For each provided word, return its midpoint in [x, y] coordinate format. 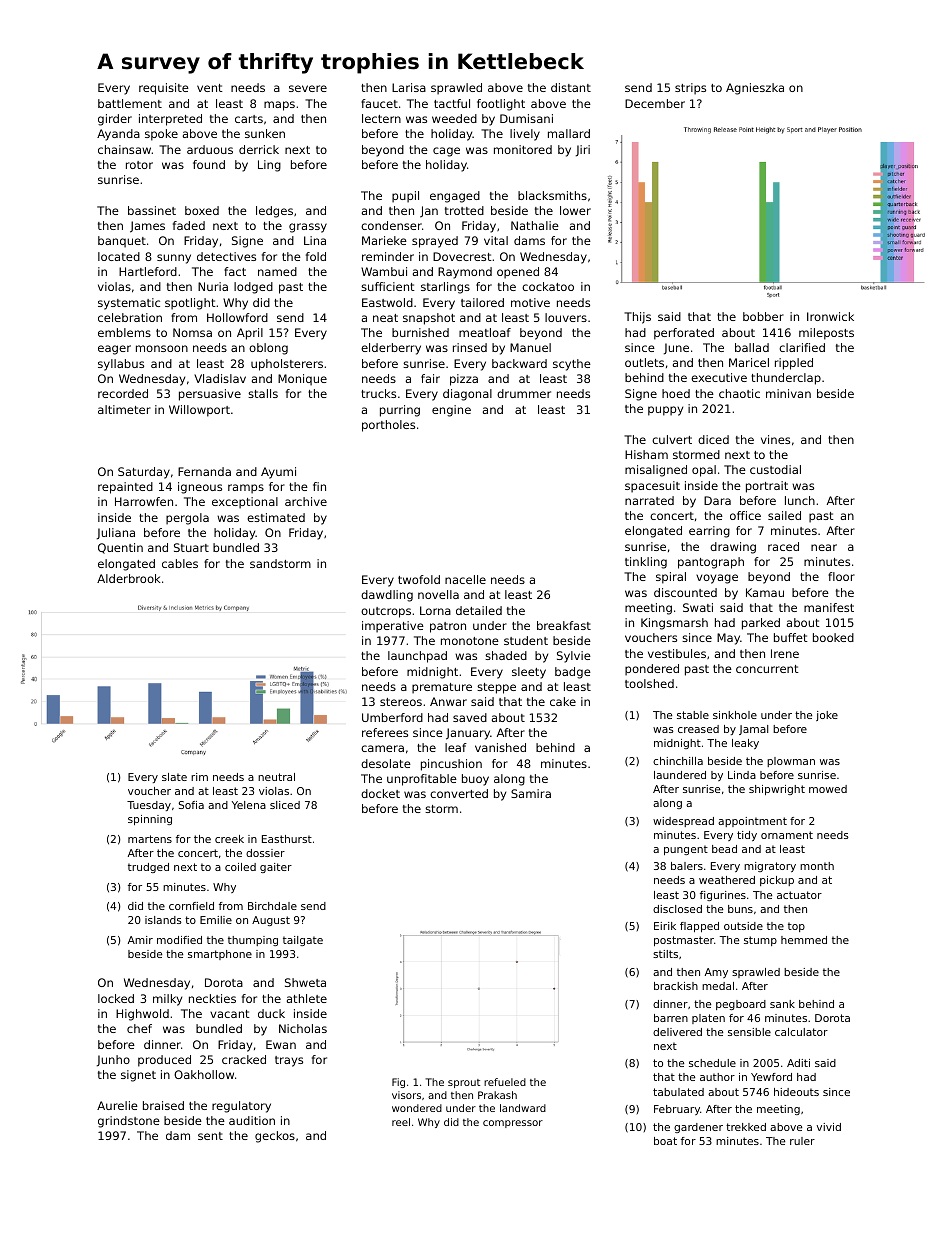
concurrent [767, 669]
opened [518, 273]
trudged [148, 868]
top [796, 927]
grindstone [129, 1122]
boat [665, 1141]
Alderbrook [129, 578]
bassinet [152, 210]
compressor [513, 1124]
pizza [464, 380]
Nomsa [192, 332]
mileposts [826, 334]
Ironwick [830, 316]
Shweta [305, 982]
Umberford [392, 717]
